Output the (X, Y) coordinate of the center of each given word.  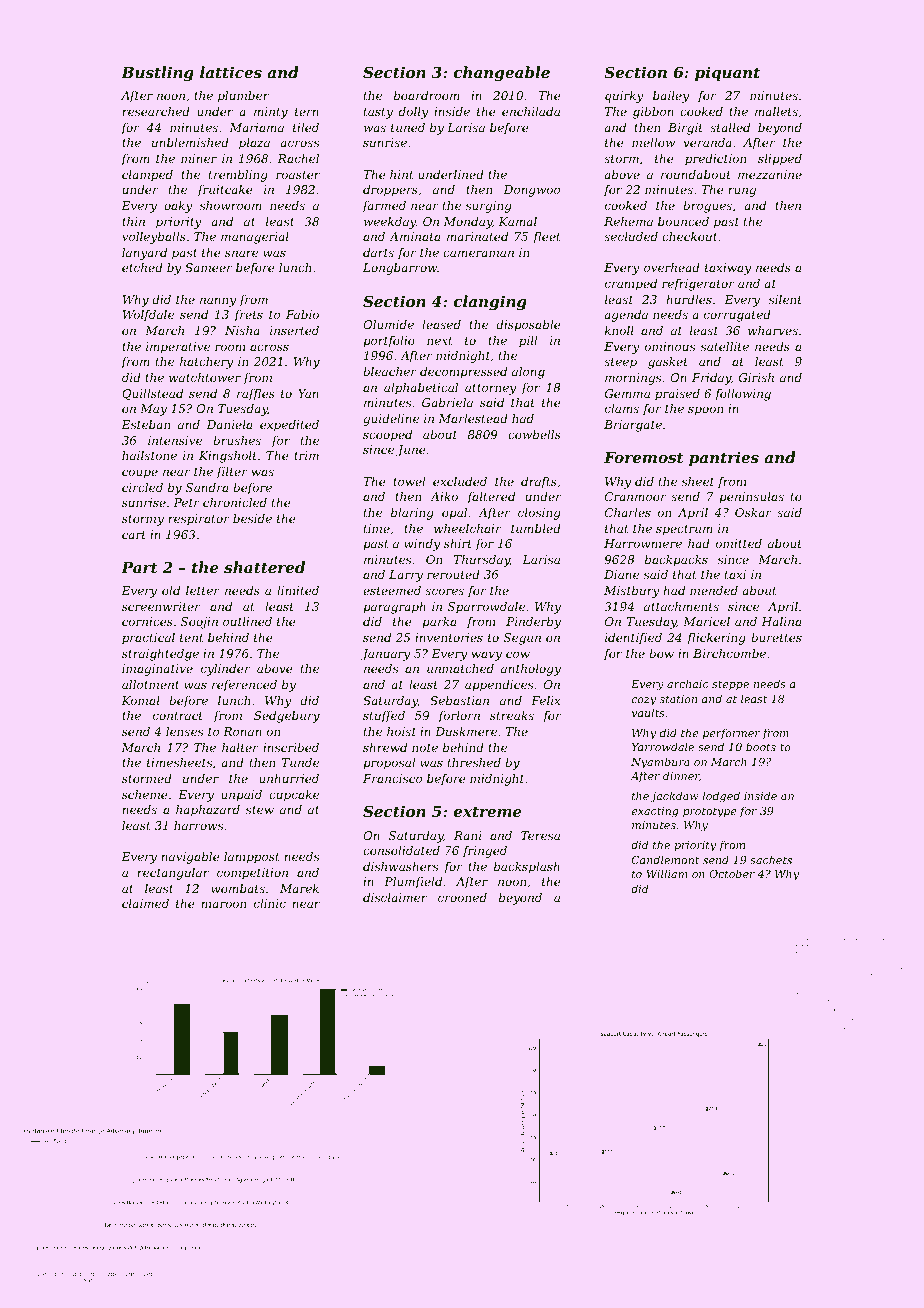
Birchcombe (729, 653)
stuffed (384, 717)
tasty (378, 113)
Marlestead (473, 418)
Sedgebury (287, 717)
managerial (255, 238)
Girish (756, 377)
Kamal (518, 221)
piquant (727, 73)
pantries (724, 458)
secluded (631, 236)
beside (252, 518)
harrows (198, 825)
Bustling (157, 74)
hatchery (206, 363)
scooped (387, 436)
